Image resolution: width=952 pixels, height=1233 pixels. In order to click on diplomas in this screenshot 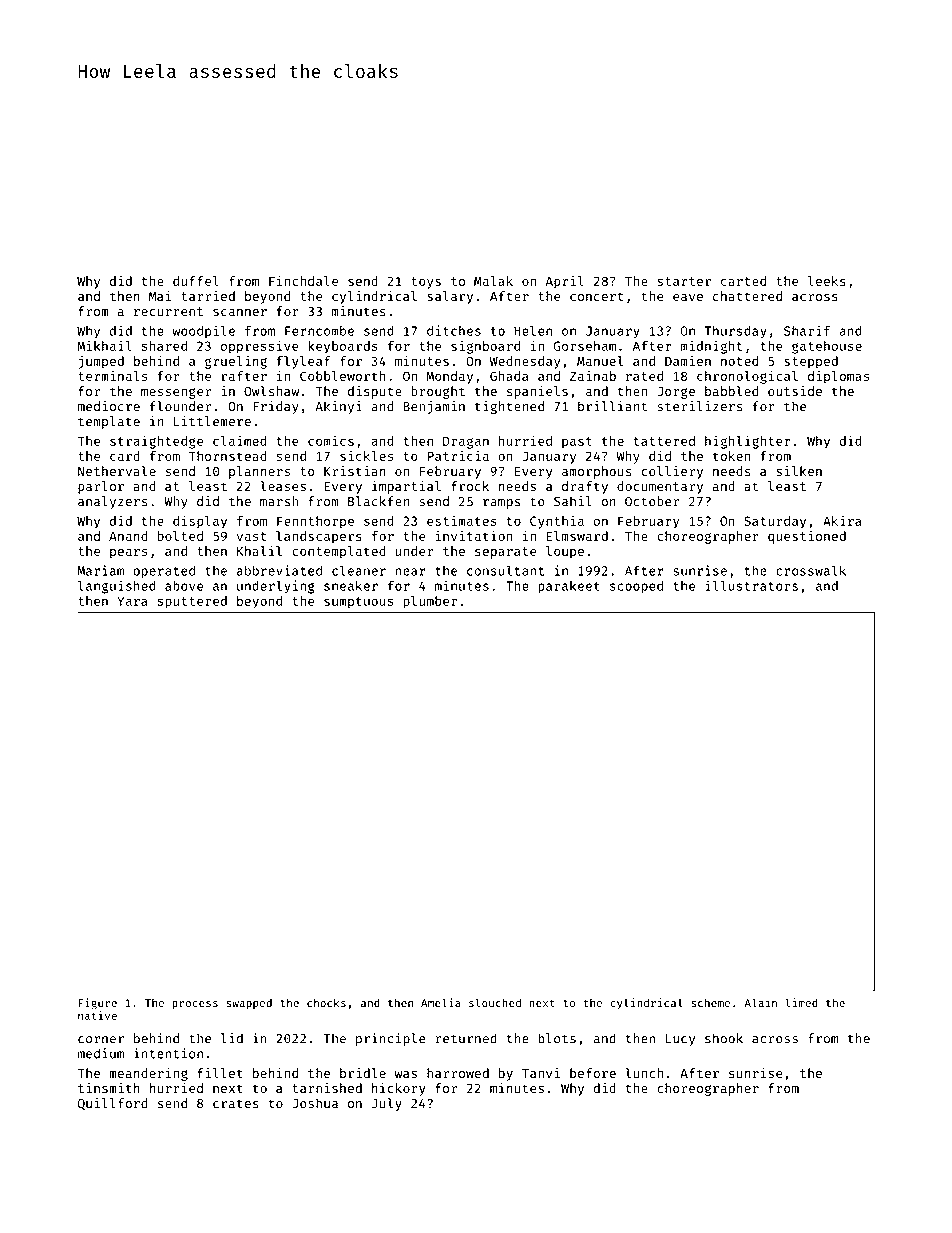, I will do `click(838, 377)`.
